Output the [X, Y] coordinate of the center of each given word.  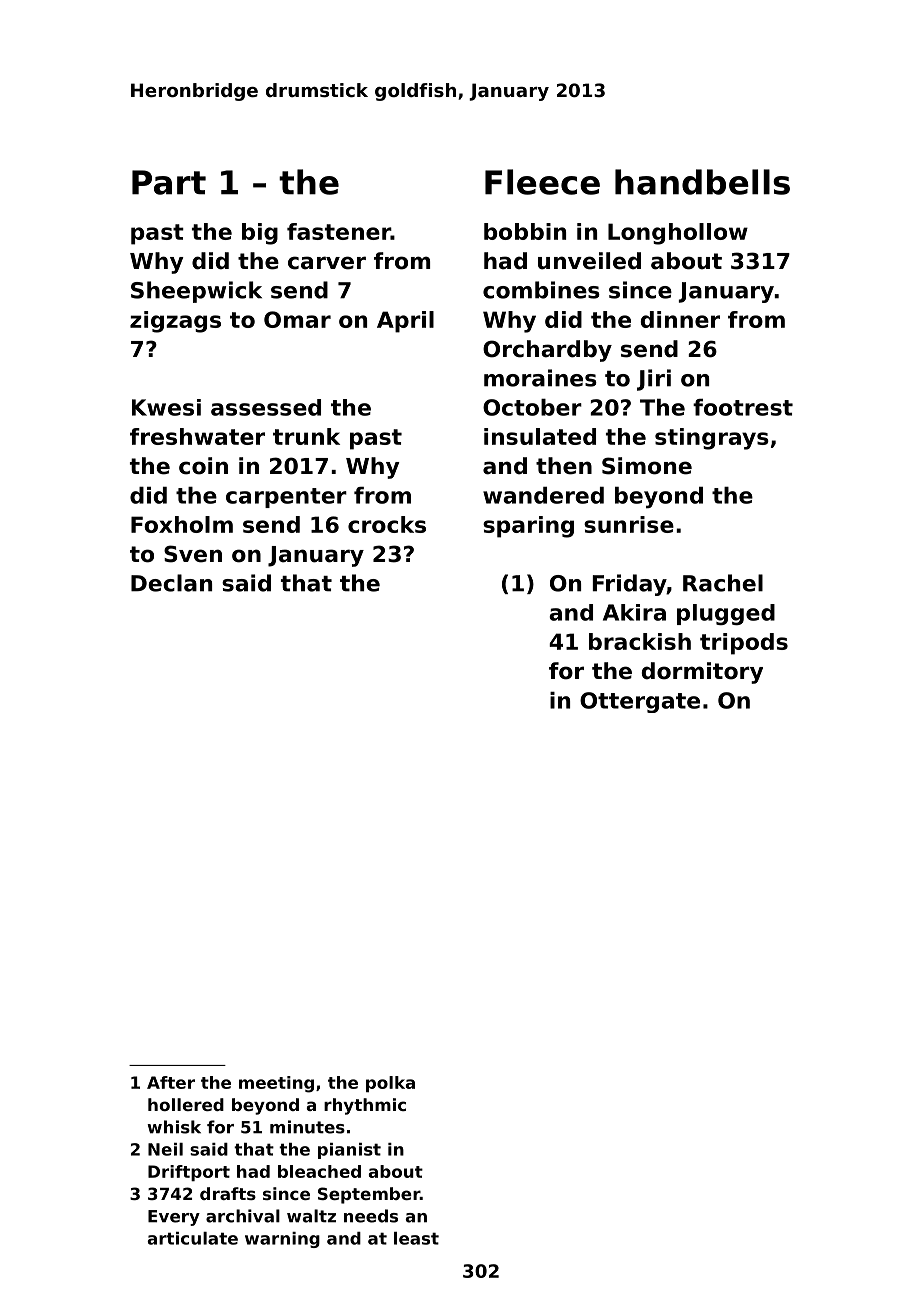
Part [169, 182]
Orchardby [547, 351]
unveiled [589, 261]
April [405, 322]
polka [390, 1084]
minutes [307, 1127]
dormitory [702, 673]
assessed [266, 407]
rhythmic [365, 1106]
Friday [630, 585]
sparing [528, 527]
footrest [743, 407]
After [171, 1082]
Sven [193, 554]
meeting [276, 1084]
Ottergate [640, 702]
